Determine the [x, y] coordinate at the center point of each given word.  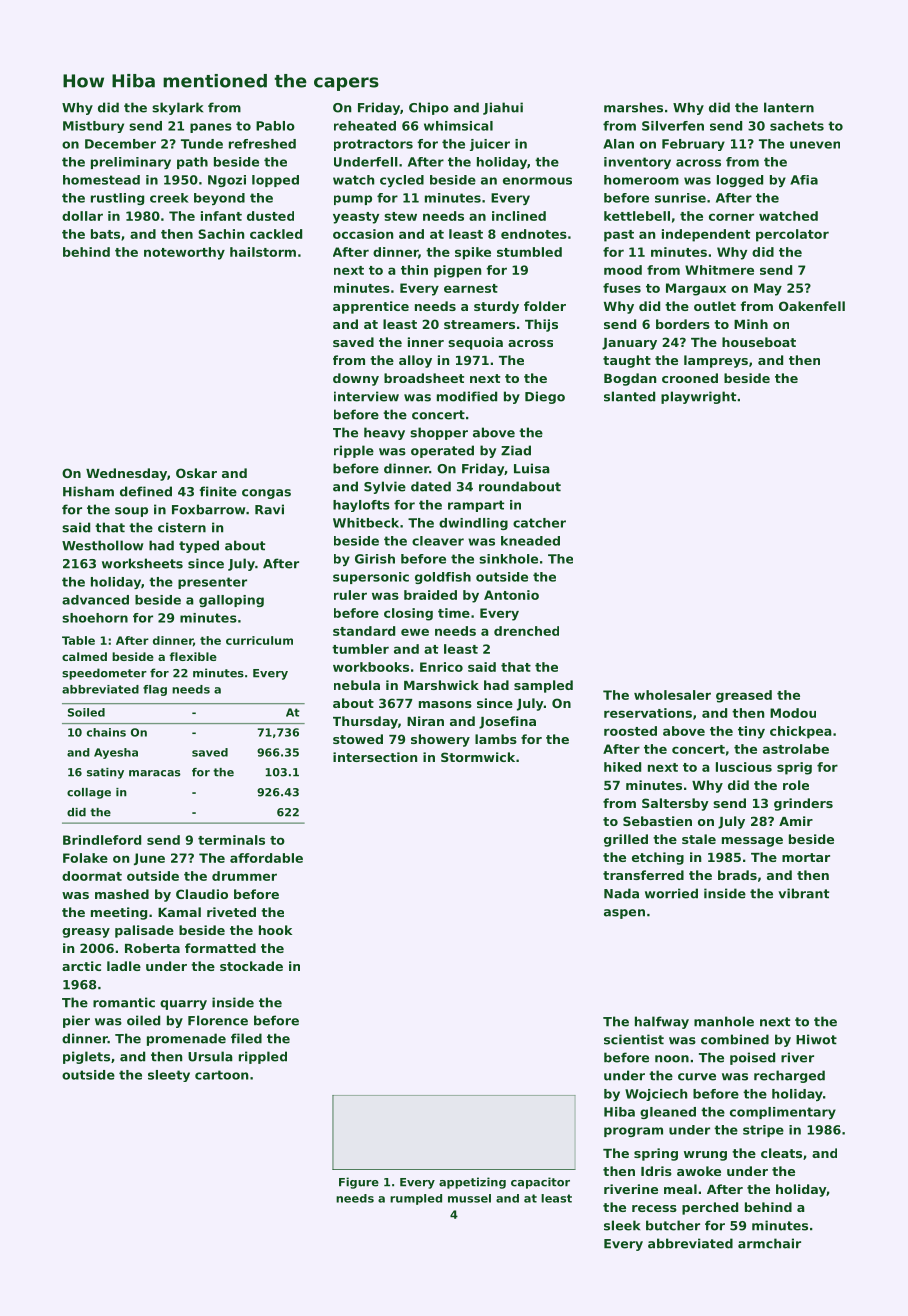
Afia [804, 180]
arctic [81, 966]
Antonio [511, 595]
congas [266, 494]
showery [440, 740]
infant [221, 216]
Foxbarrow [208, 509]
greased [744, 696]
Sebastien [657, 821]
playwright [698, 397]
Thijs [541, 325]
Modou [793, 713]
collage [89, 793]
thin [414, 270]
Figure [359, 1183]
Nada [621, 893]
